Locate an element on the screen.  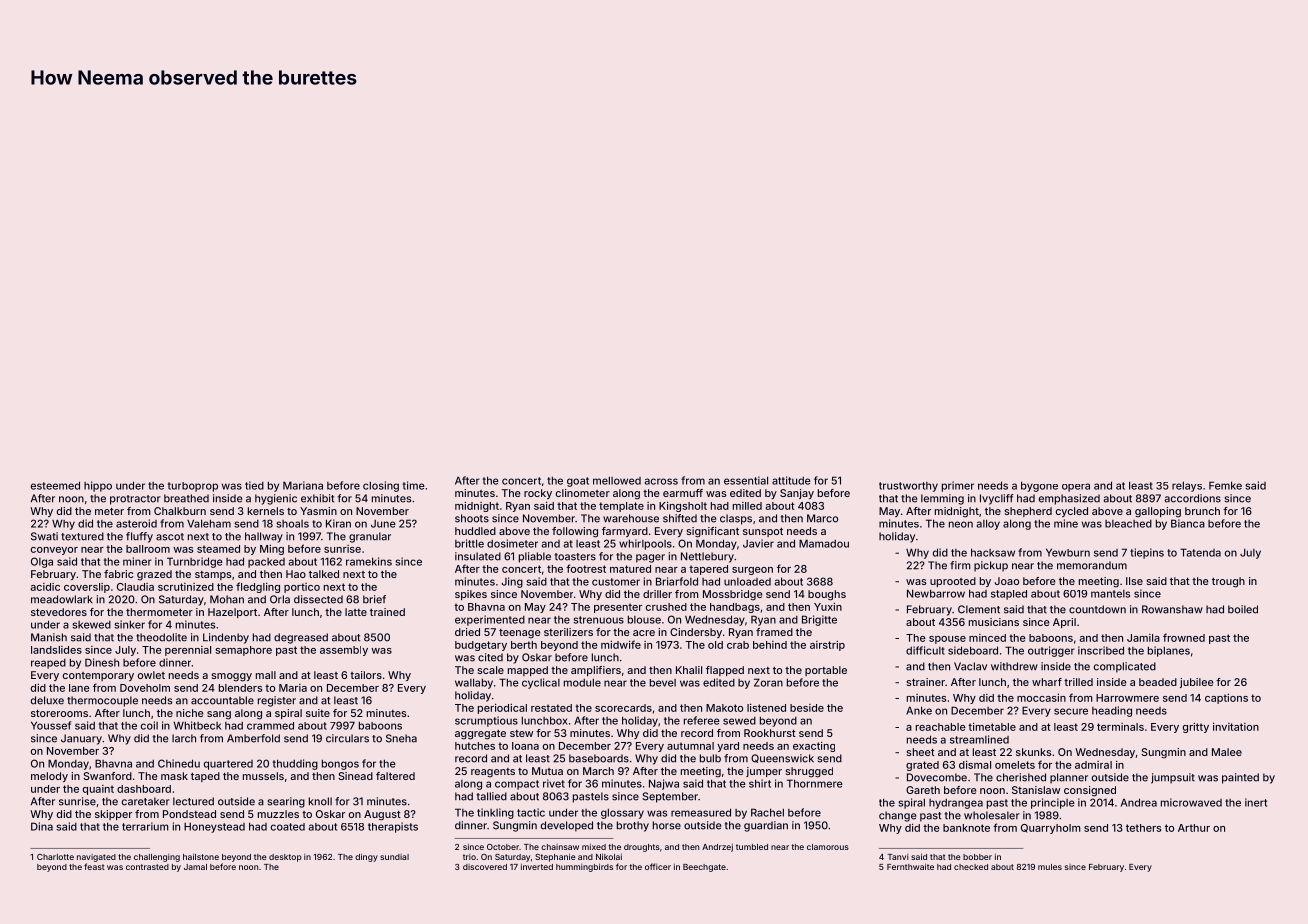
driller is located at coordinates (657, 594).
